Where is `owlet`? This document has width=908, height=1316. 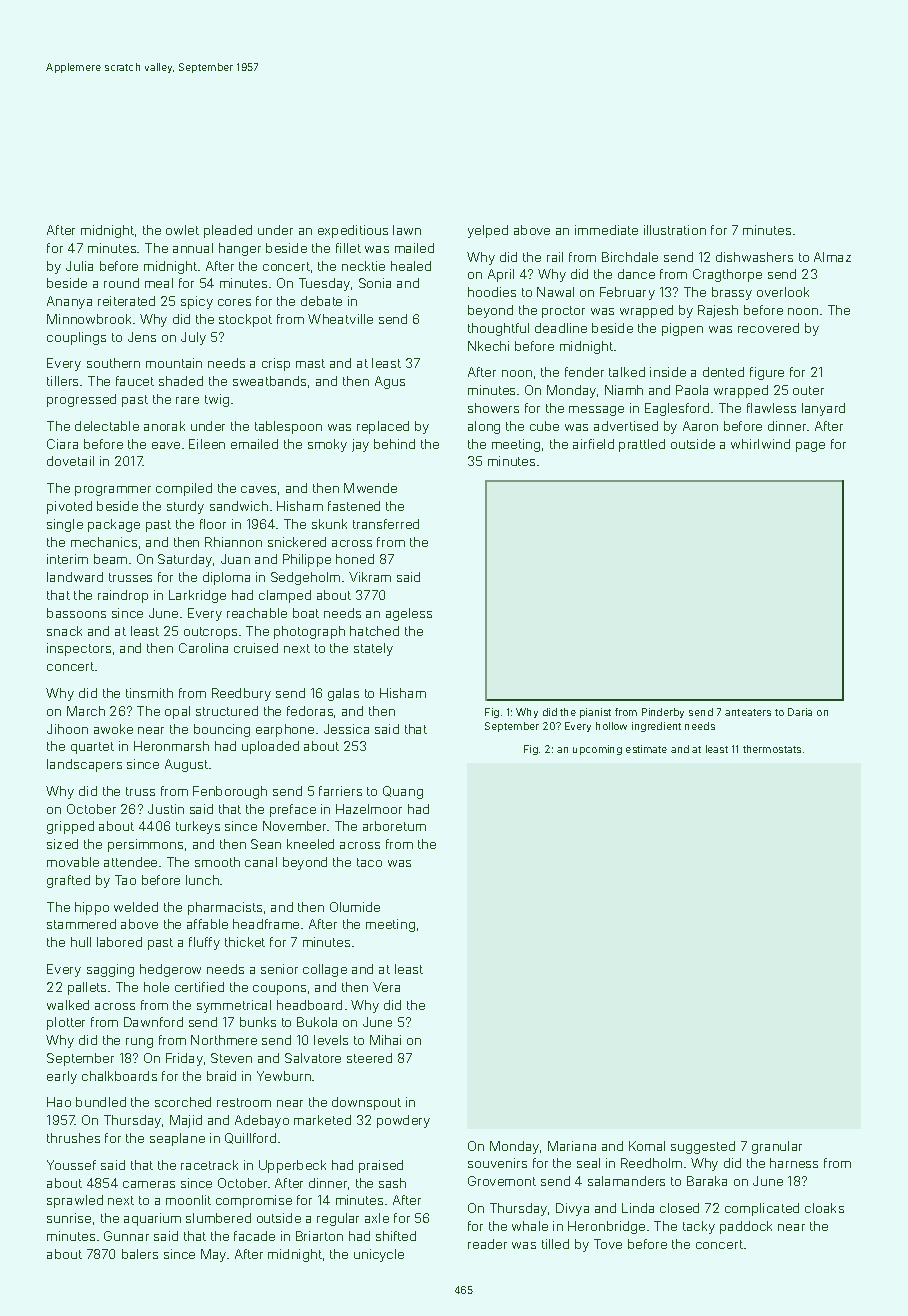
owlet is located at coordinates (182, 230).
